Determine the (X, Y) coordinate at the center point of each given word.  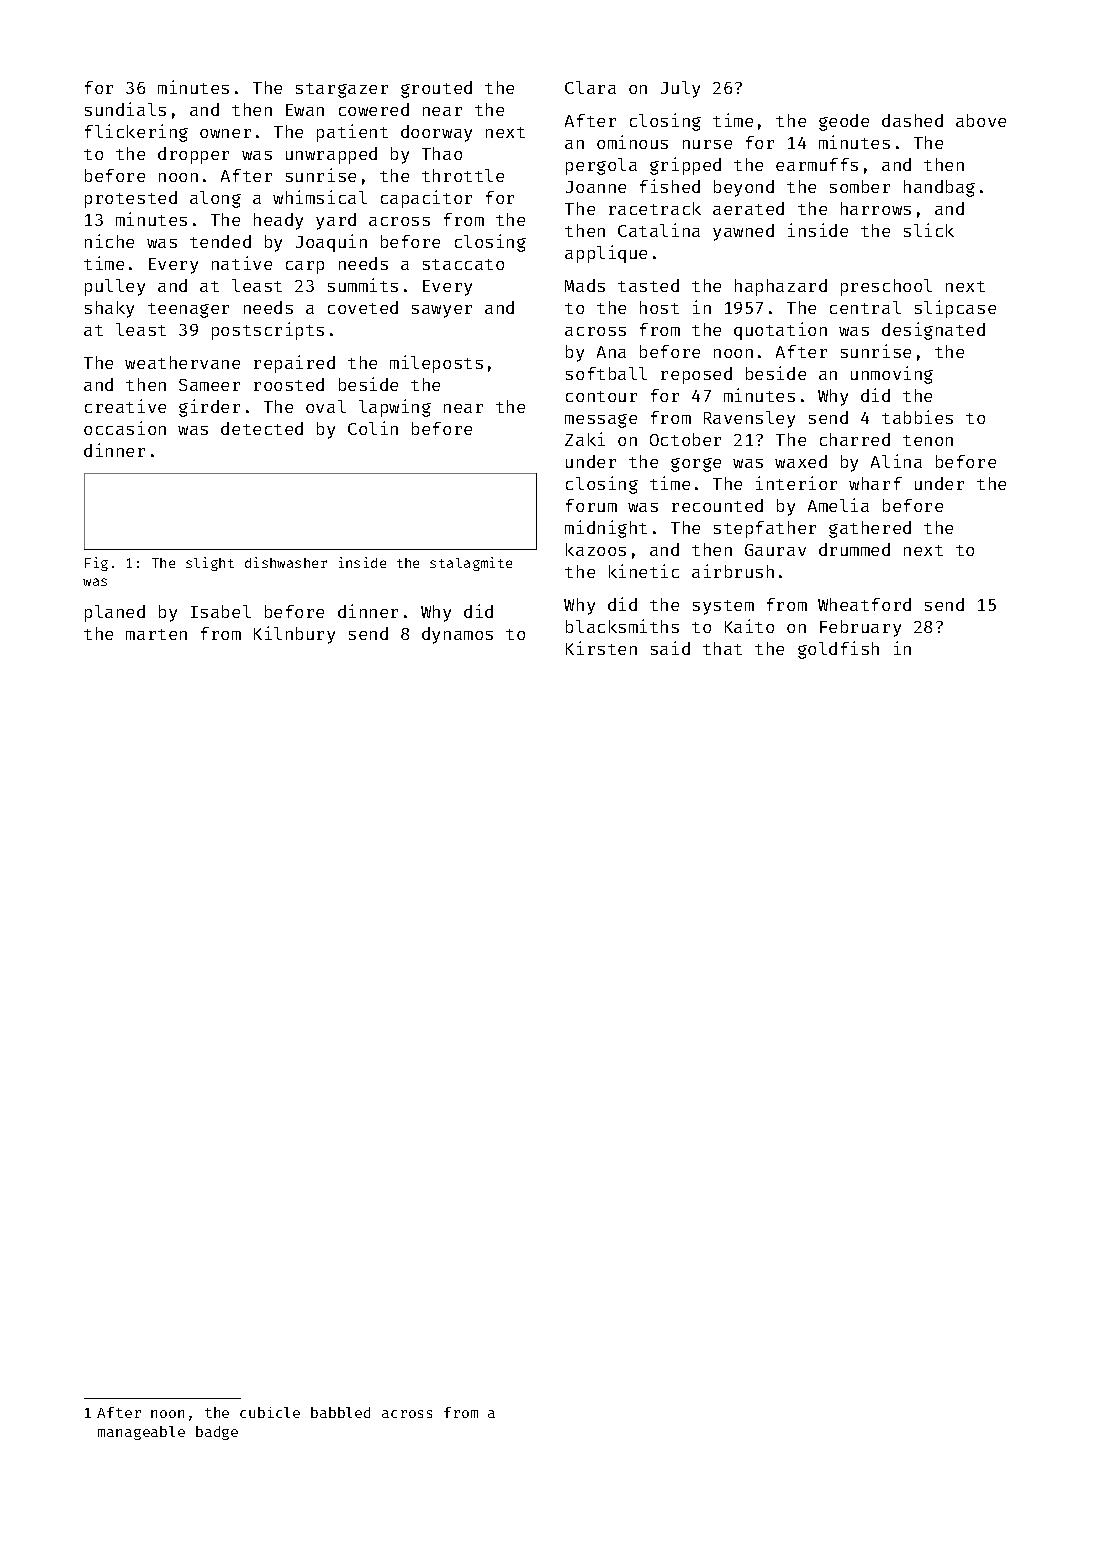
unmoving (892, 375)
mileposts (436, 364)
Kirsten (601, 648)
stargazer (342, 90)
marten (156, 634)
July (680, 89)
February (860, 628)
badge (217, 1433)
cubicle (270, 1412)
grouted (436, 89)
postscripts (268, 331)
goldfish (838, 650)
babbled (340, 1412)
